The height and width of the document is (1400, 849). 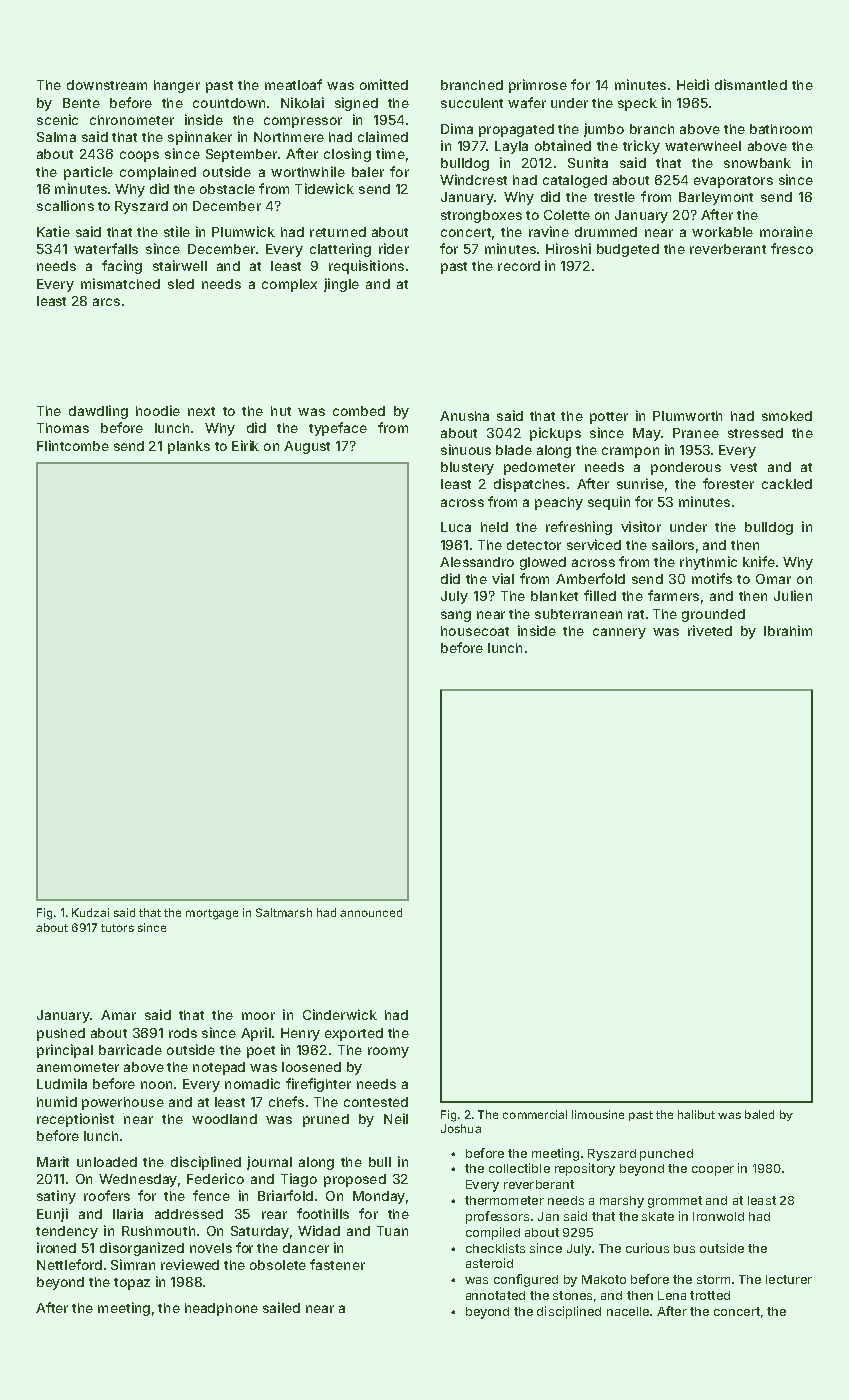 I want to click on topaz, so click(x=132, y=1284).
